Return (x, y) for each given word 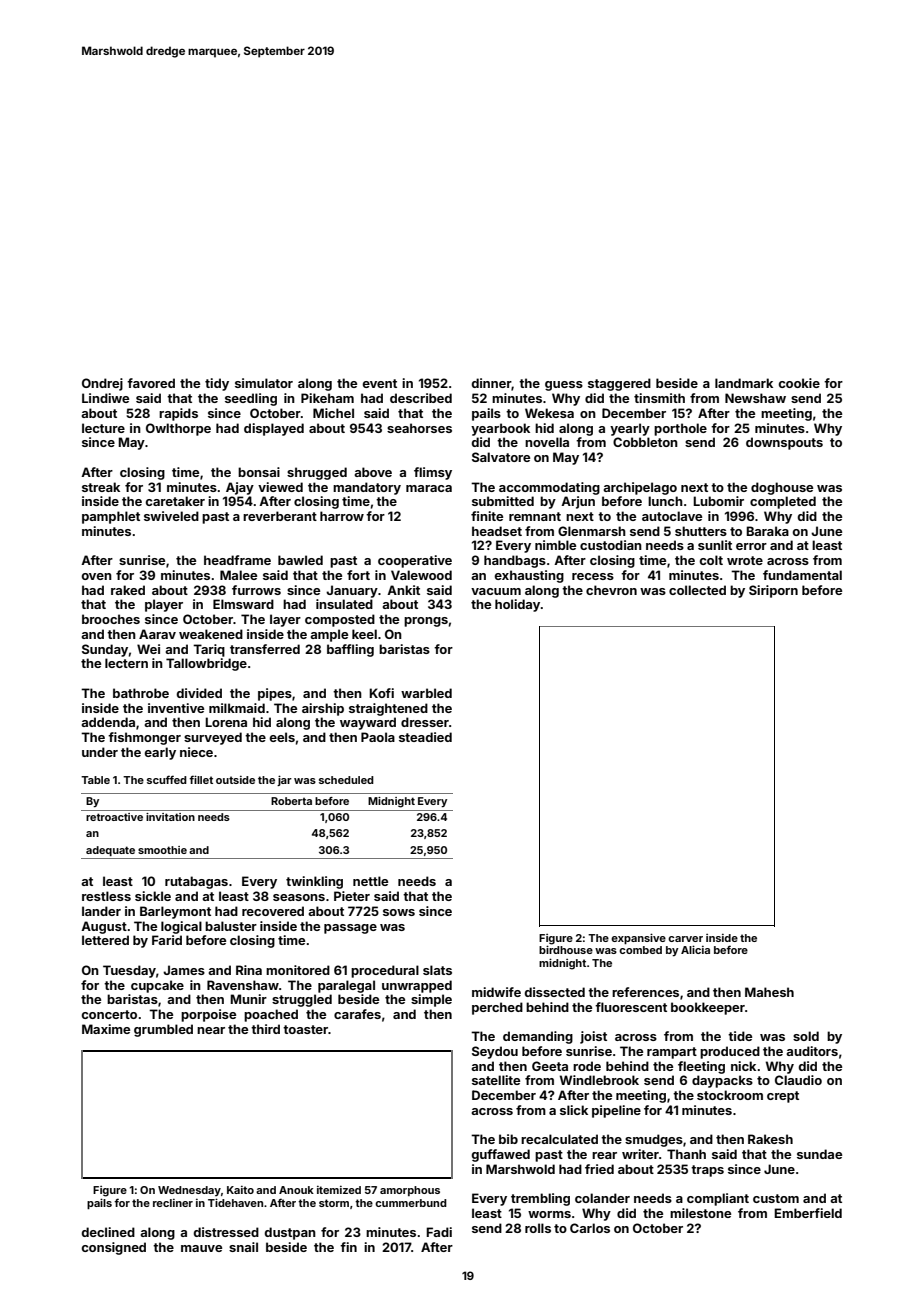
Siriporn (773, 591)
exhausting (529, 576)
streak (101, 487)
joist (593, 1037)
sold (806, 1036)
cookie (799, 383)
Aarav (157, 634)
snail (243, 1247)
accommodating (549, 488)
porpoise (208, 1015)
